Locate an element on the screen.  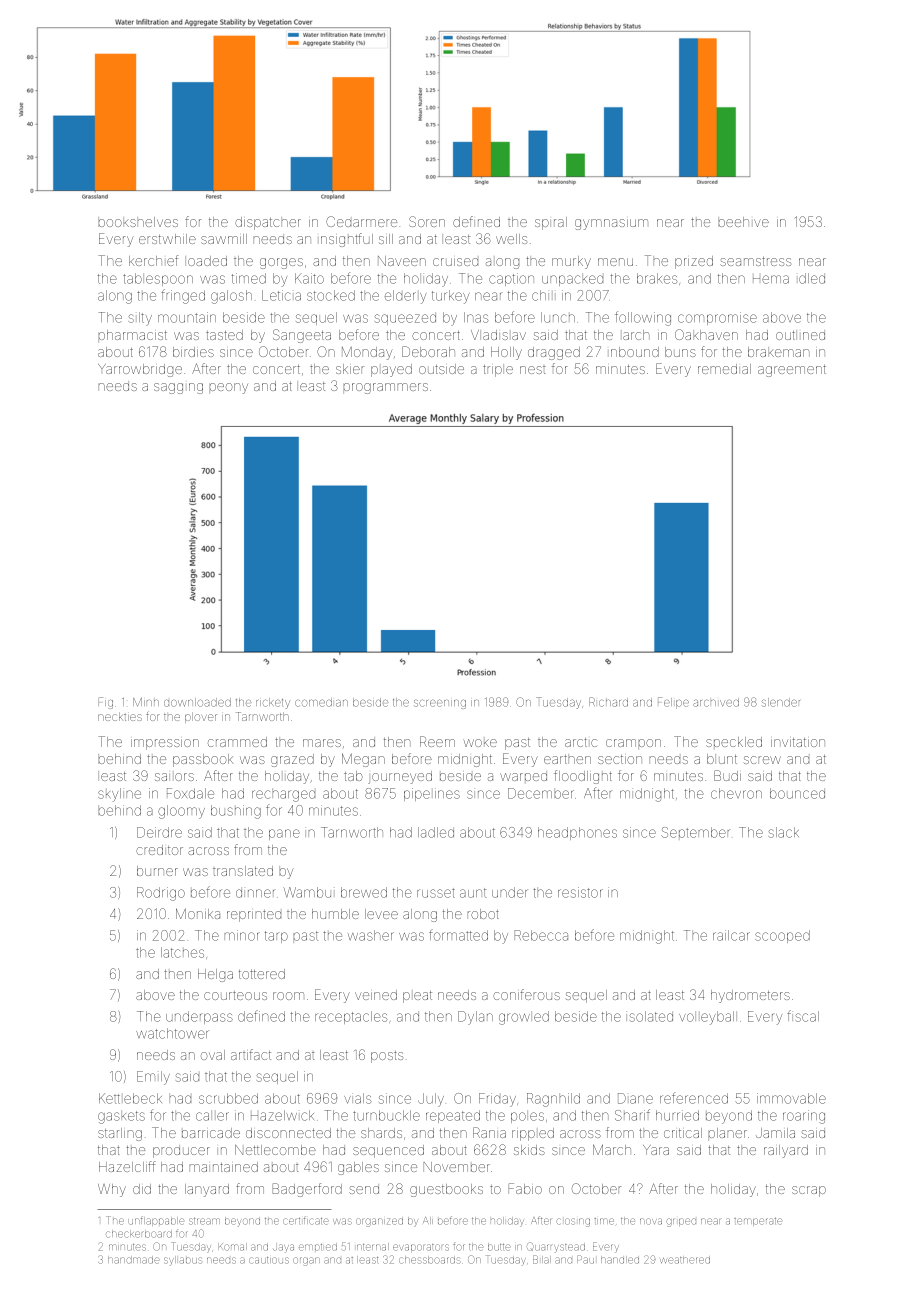
headphones is located at coordinates (577, 833).
